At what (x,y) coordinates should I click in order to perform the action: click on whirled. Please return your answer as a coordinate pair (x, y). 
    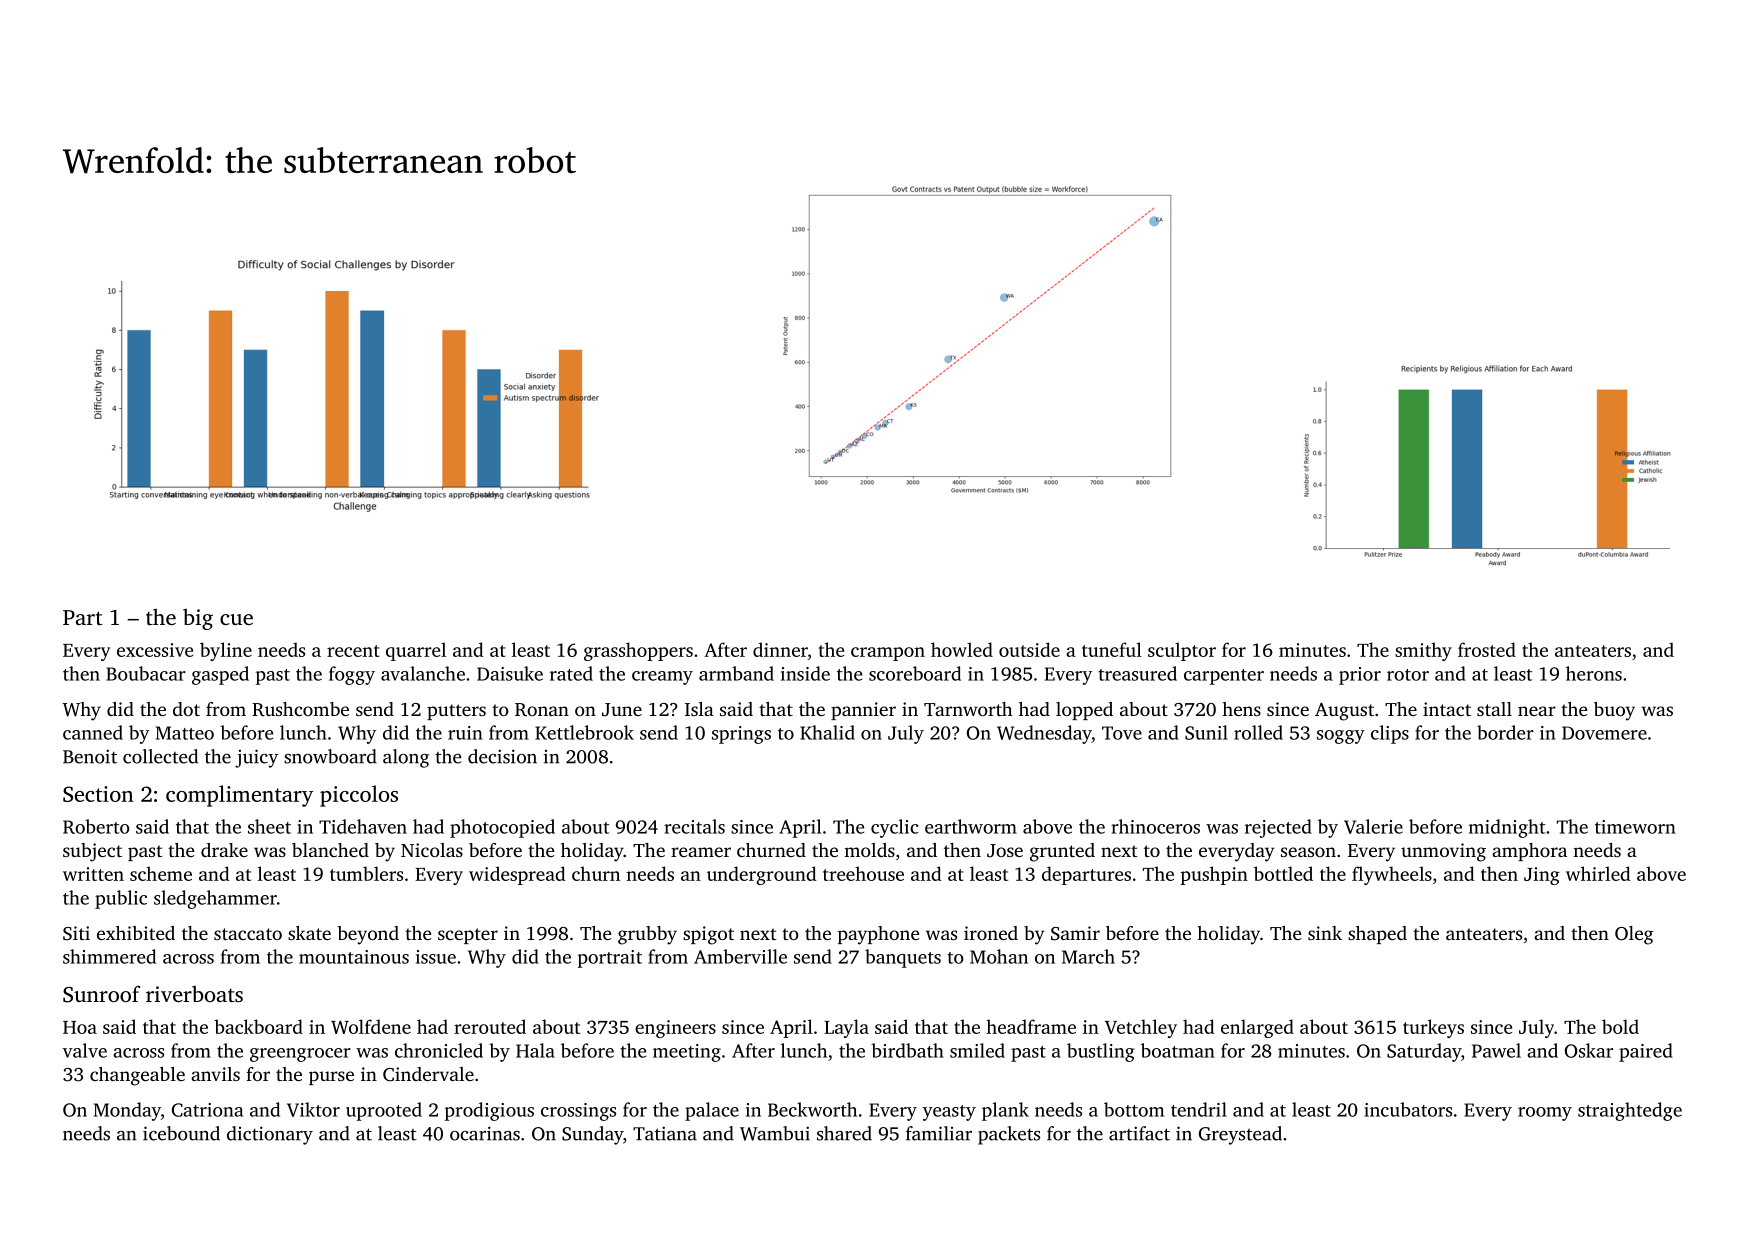
    Looking at the image, I should click on (1598, 873).
